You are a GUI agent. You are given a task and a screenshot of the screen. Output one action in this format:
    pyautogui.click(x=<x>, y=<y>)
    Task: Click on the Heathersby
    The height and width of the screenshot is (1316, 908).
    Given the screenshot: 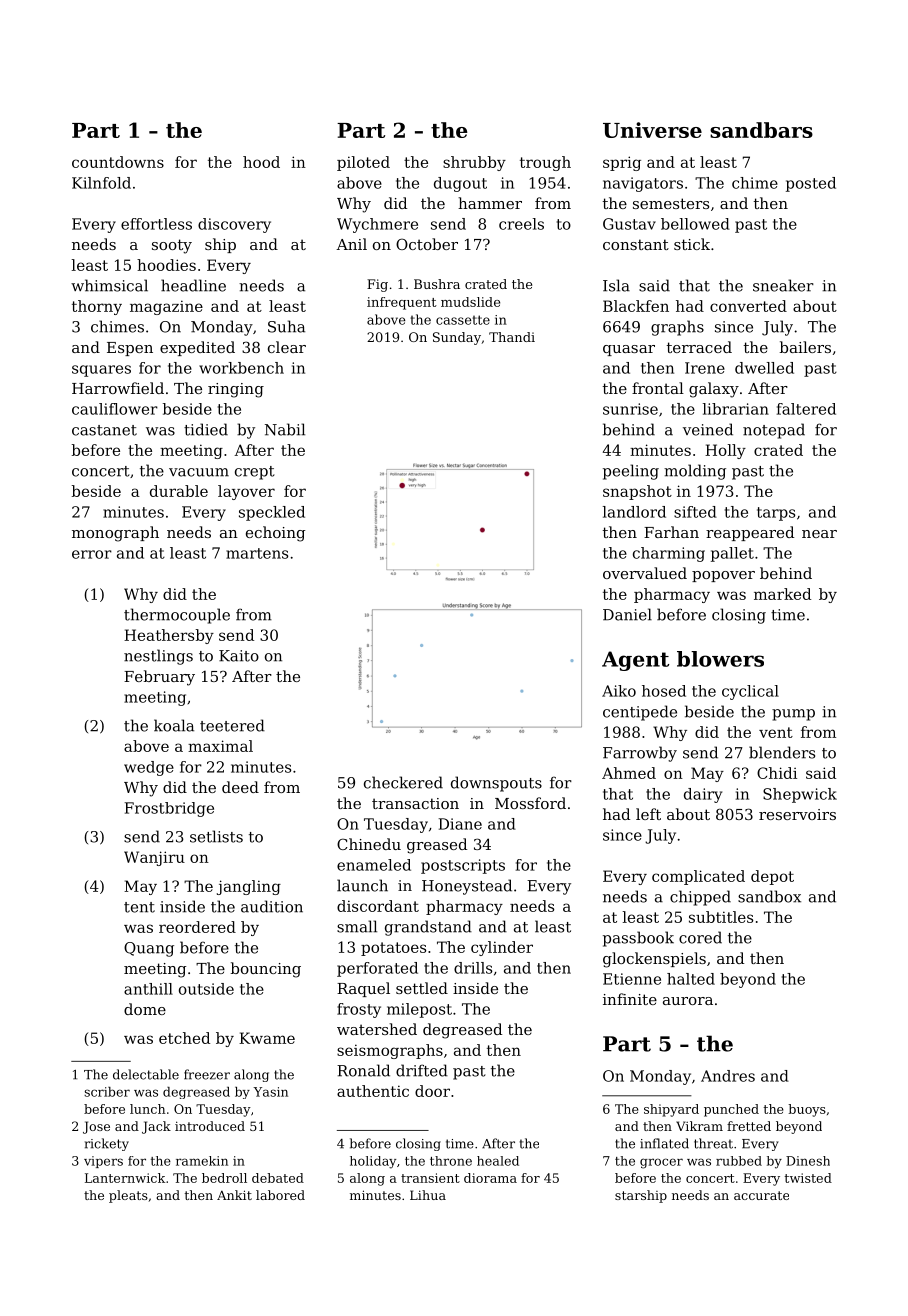 What is the action you would take?
    pyautogui.click(x=169, y=636)
